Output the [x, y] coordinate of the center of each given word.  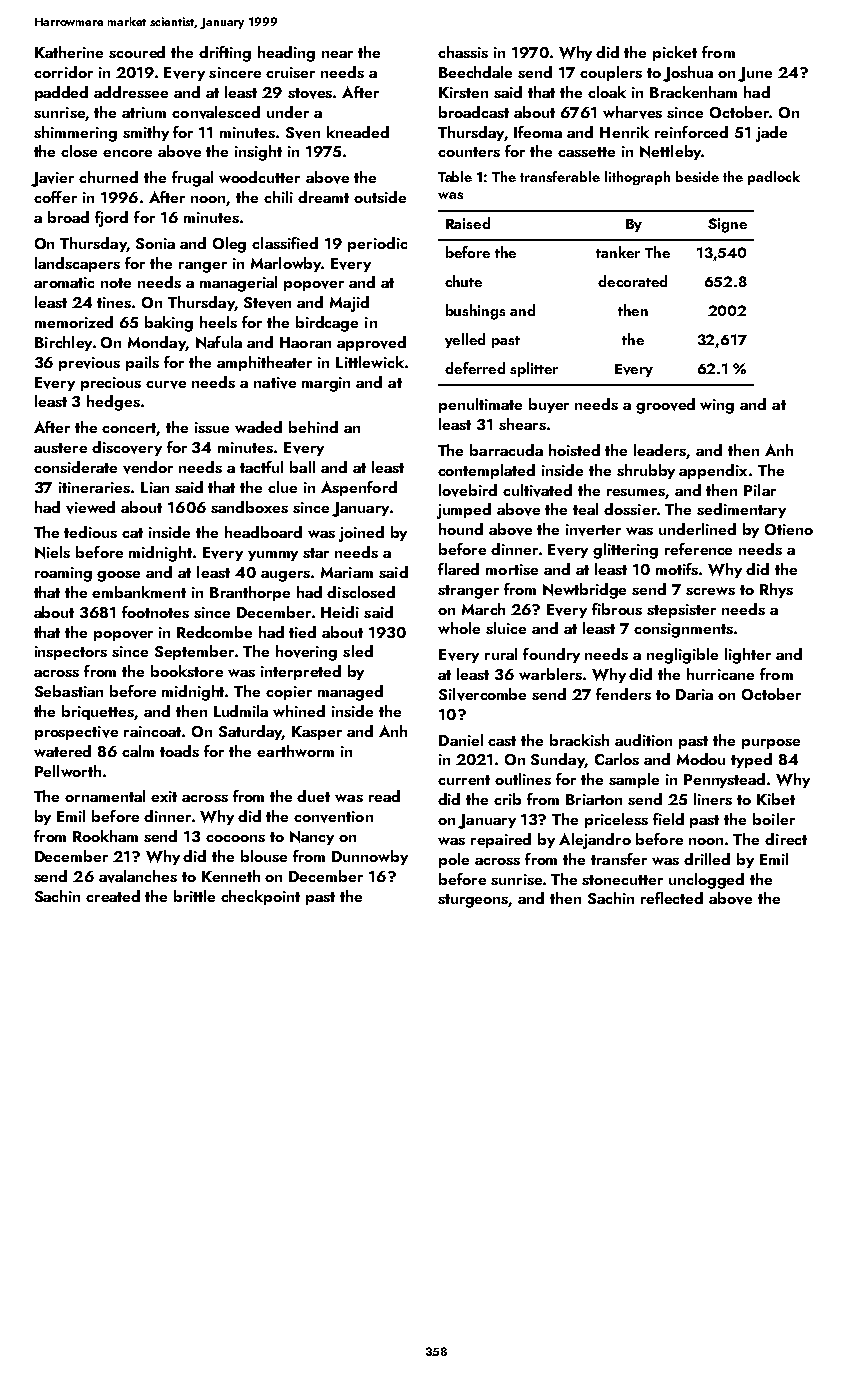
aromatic [64, 282]
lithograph [637, 178]
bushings [475, 312]
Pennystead [724, 780]
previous [89, 364]
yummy [273, 556]
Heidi [340, 612]
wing [717, 406]
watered [62, 751]
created [113, 896]
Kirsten [463, 92]
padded [61, 93]
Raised [468, 223]
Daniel [461, 740]
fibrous [617, 609]
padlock [774, 178]
